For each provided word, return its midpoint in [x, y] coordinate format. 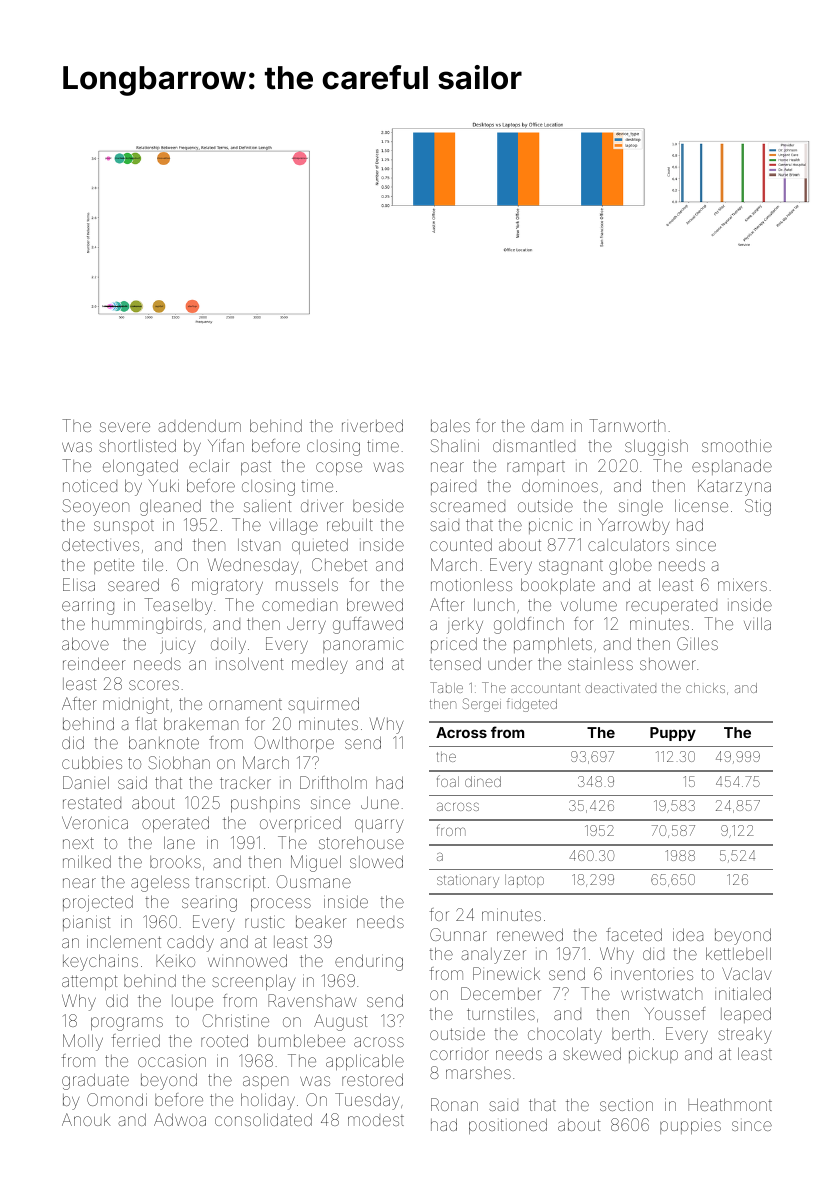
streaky [744, 1035]
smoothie [737, 445]
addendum [199, 426]
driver [322, 505]
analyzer [493, 956]
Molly [83, 1042]
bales [450, 425]
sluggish [656, 447]
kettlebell [738, 953]
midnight [136, 706]
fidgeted [532, 705]
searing [209, 905]
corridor [459, 1055]
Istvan [259, 545]
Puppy [673, 734]
